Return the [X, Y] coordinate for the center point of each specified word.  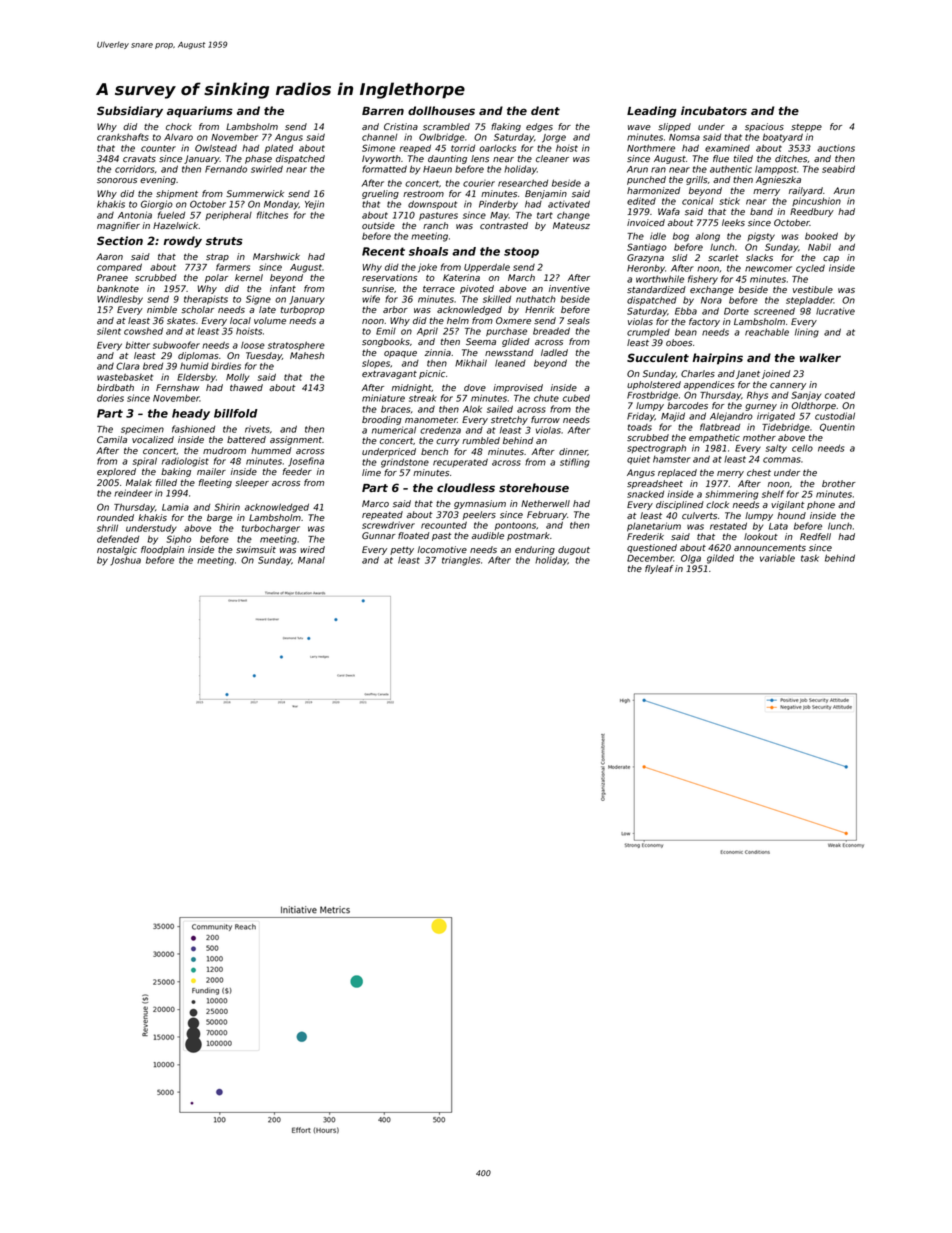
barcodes [687, 406]
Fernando [226, 169]
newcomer [768, 269]
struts [224, 241]
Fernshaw [177, 387]
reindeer [133, 493]
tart [545, 215]
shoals [428, 251]
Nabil [819, 247]
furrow [545, 419]
